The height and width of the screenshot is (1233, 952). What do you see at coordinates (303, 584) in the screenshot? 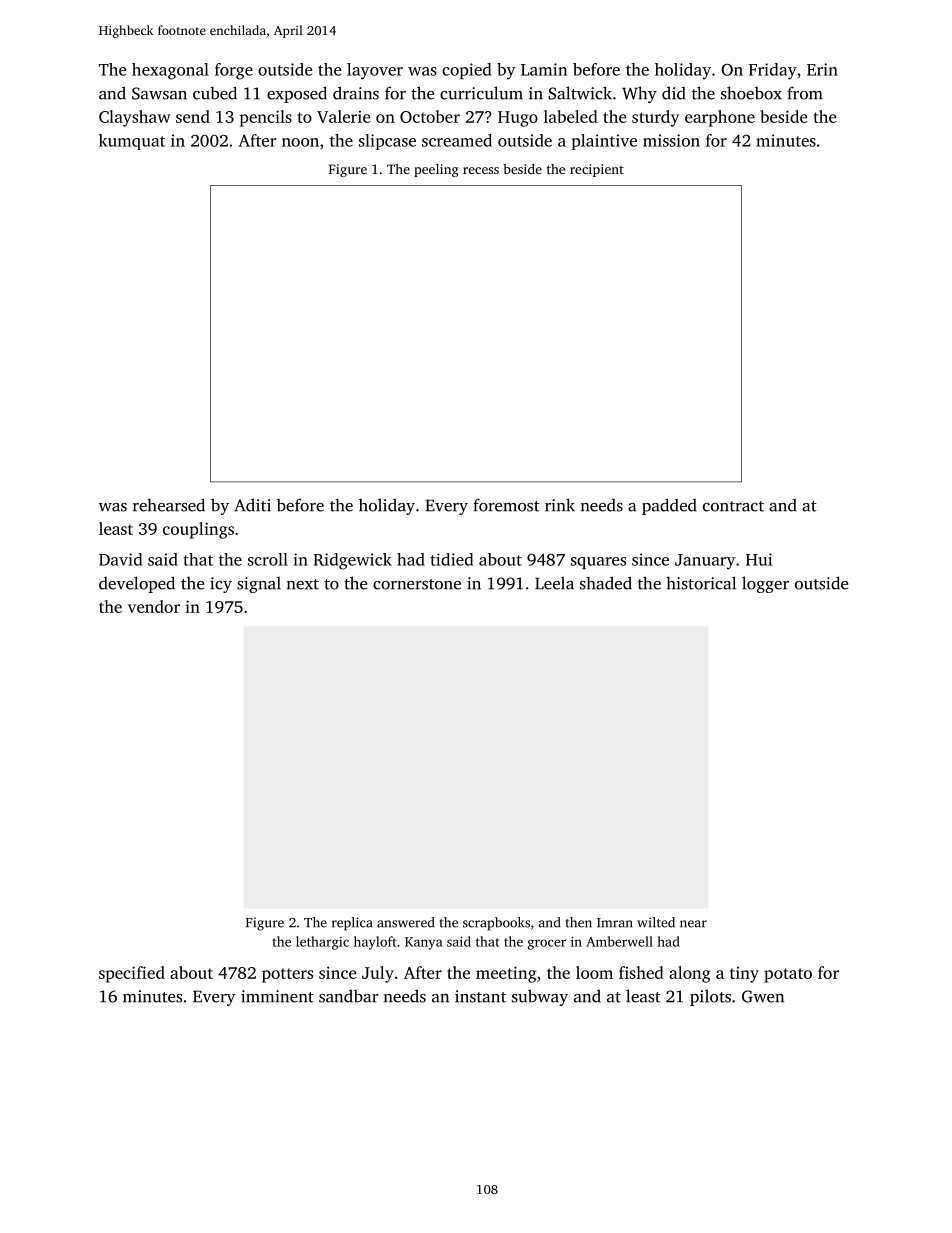
I see `next` at bounding box center [303, 584].
